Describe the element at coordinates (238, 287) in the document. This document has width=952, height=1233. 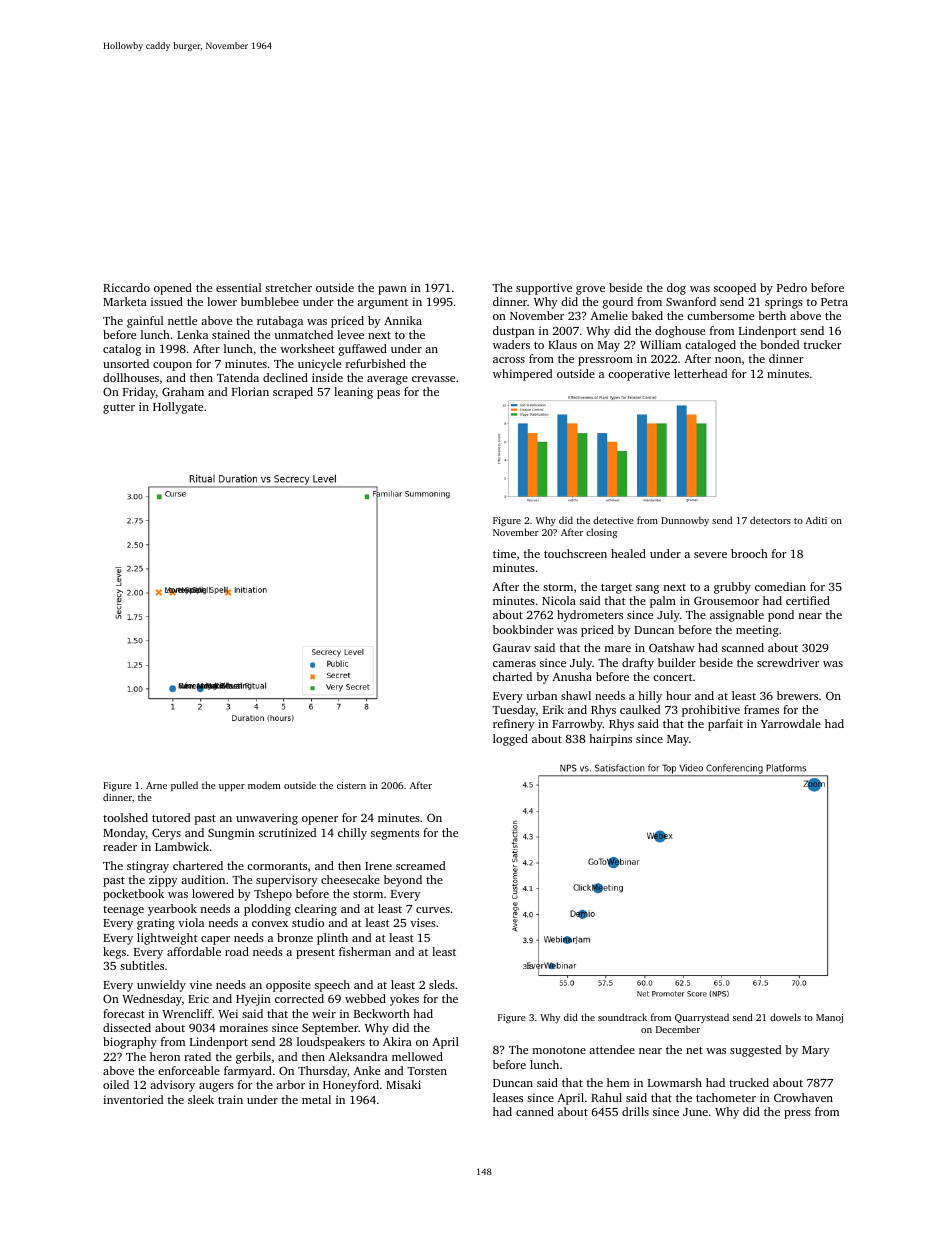
I see `essential` at that location.
